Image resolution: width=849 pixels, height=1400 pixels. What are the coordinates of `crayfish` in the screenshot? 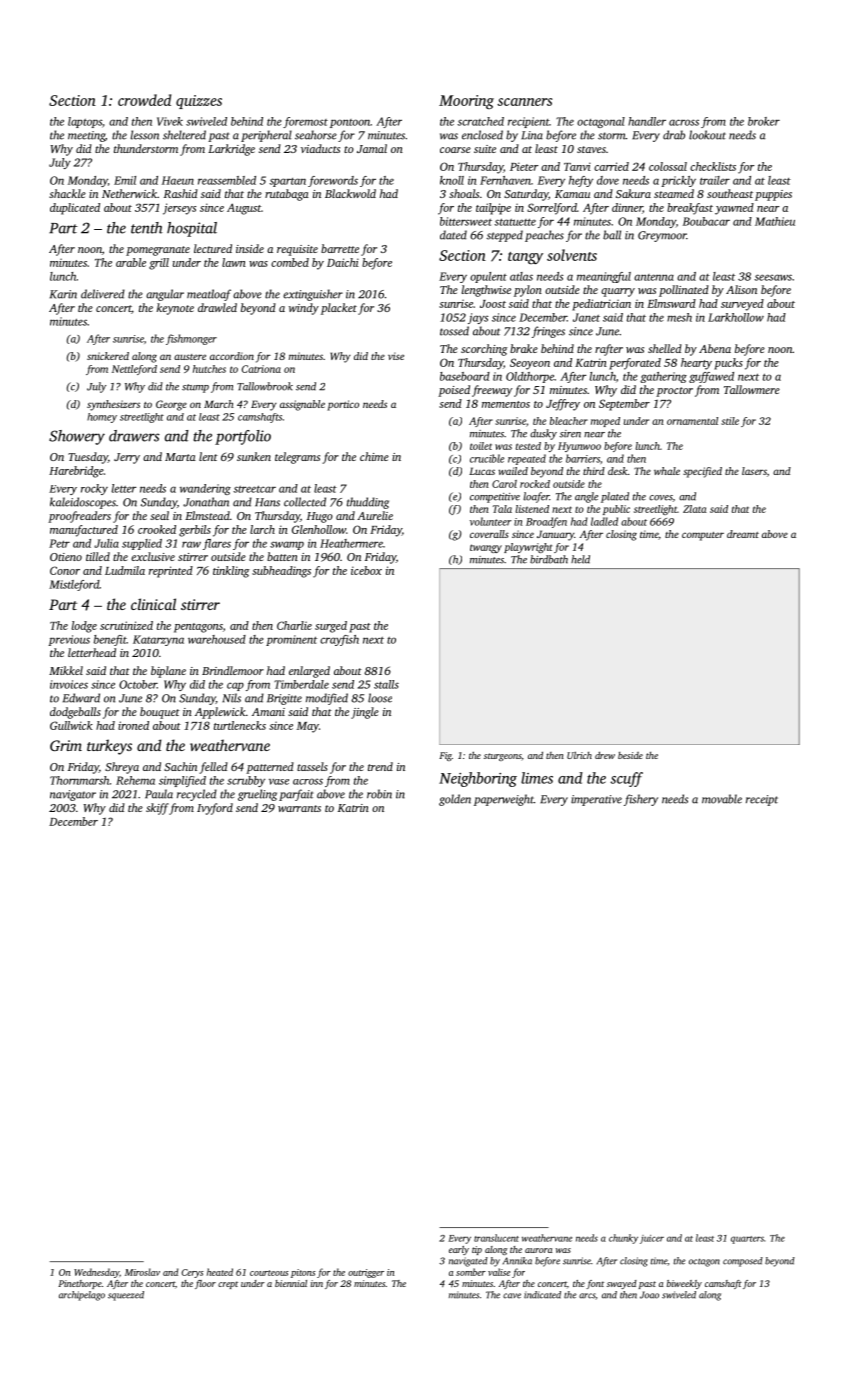 It's located at (339, 640).
